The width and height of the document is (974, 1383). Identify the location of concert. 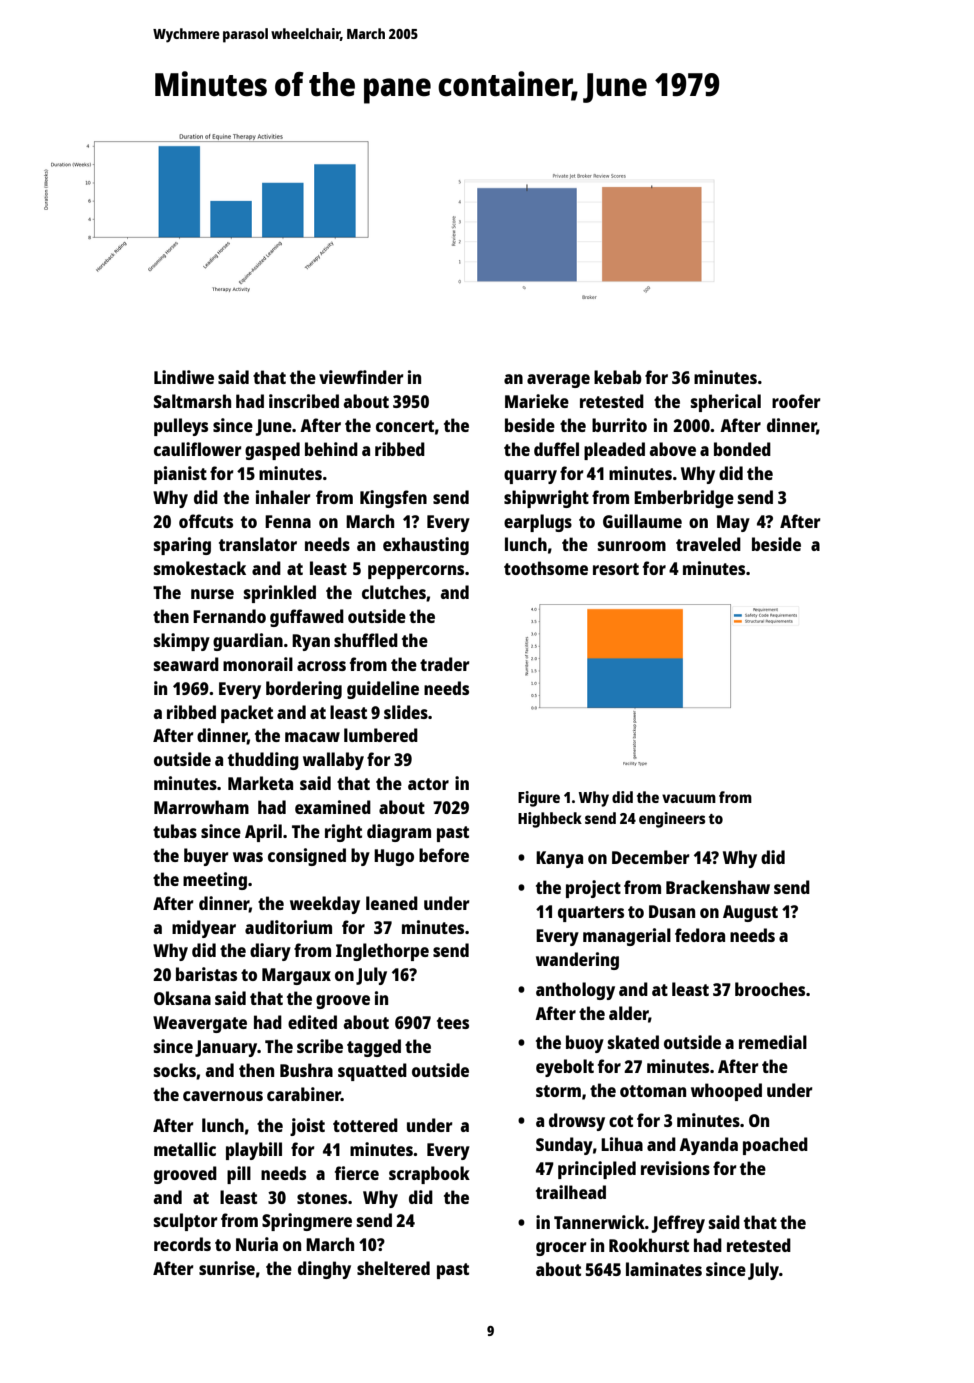
(405, 426).
